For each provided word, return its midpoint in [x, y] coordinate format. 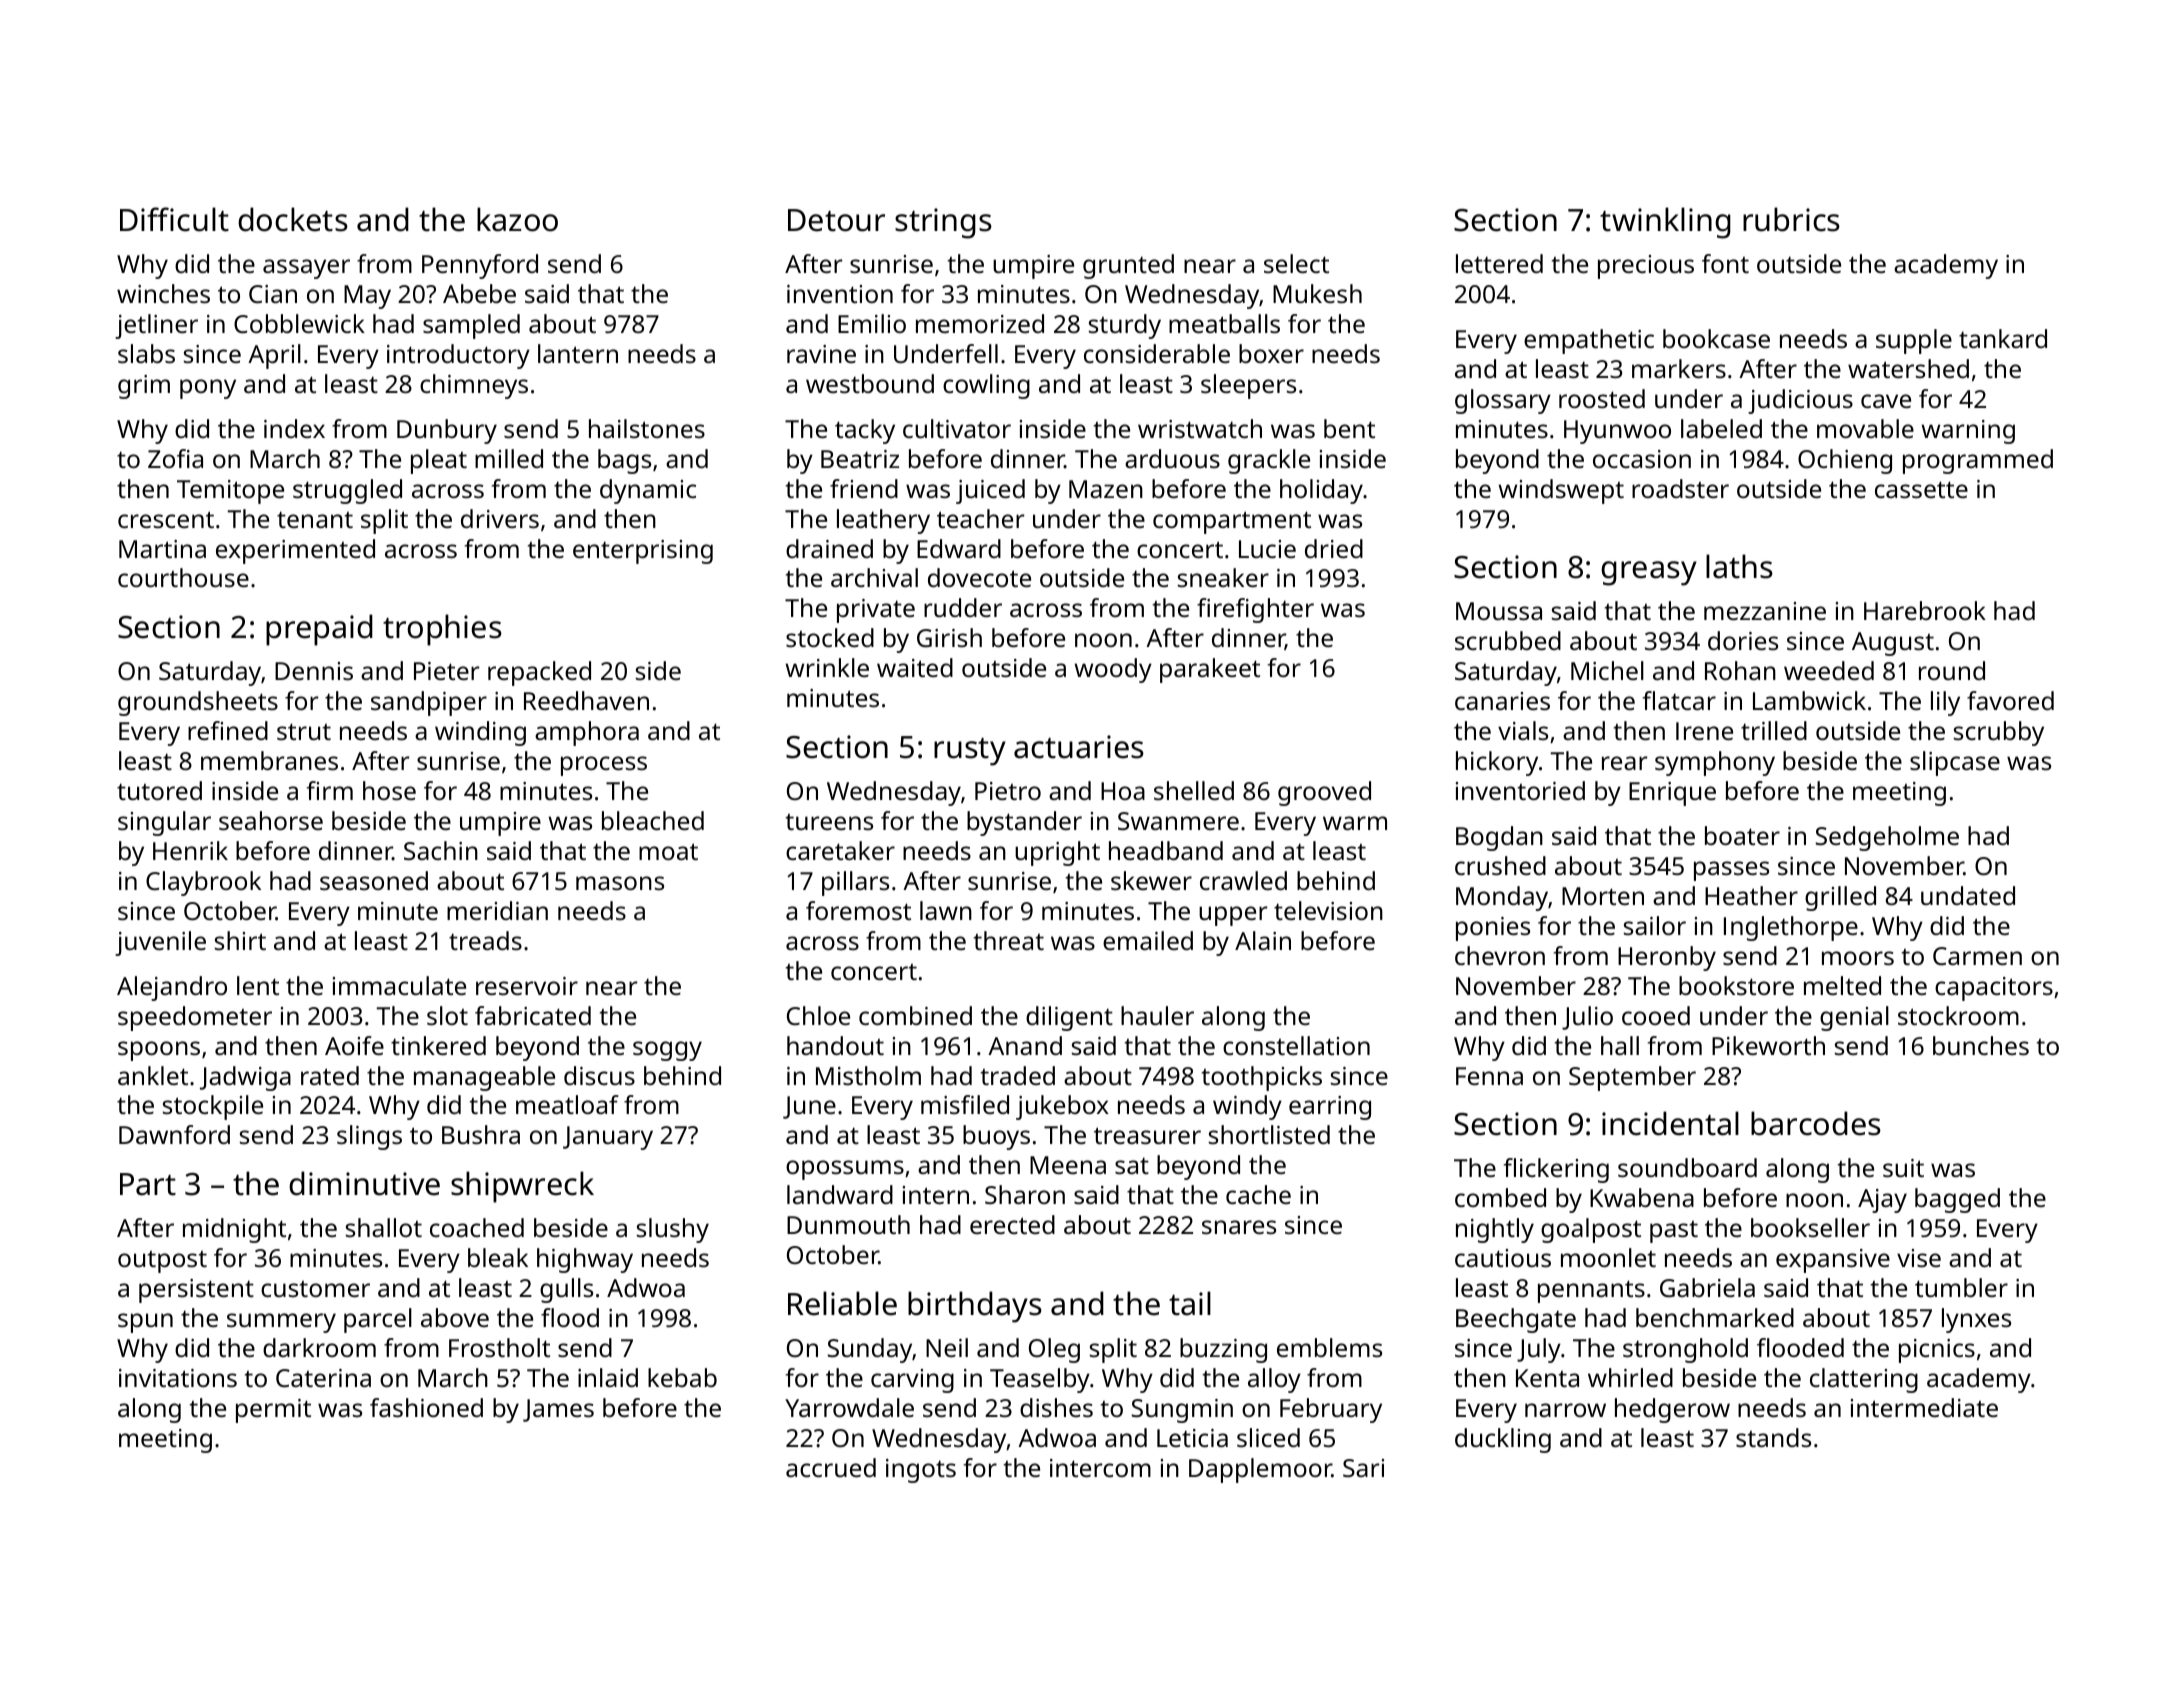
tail [1190, 1303]
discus [599, 1075]
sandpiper [429, 703]
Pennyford [480, 266]
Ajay [1882, 1201]
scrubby [1999, 733]
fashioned [426, 1407]
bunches [1981, 1045]
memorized [980, 323]
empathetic [1589, 341]
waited [915, 667]
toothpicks [1262, 1078]
